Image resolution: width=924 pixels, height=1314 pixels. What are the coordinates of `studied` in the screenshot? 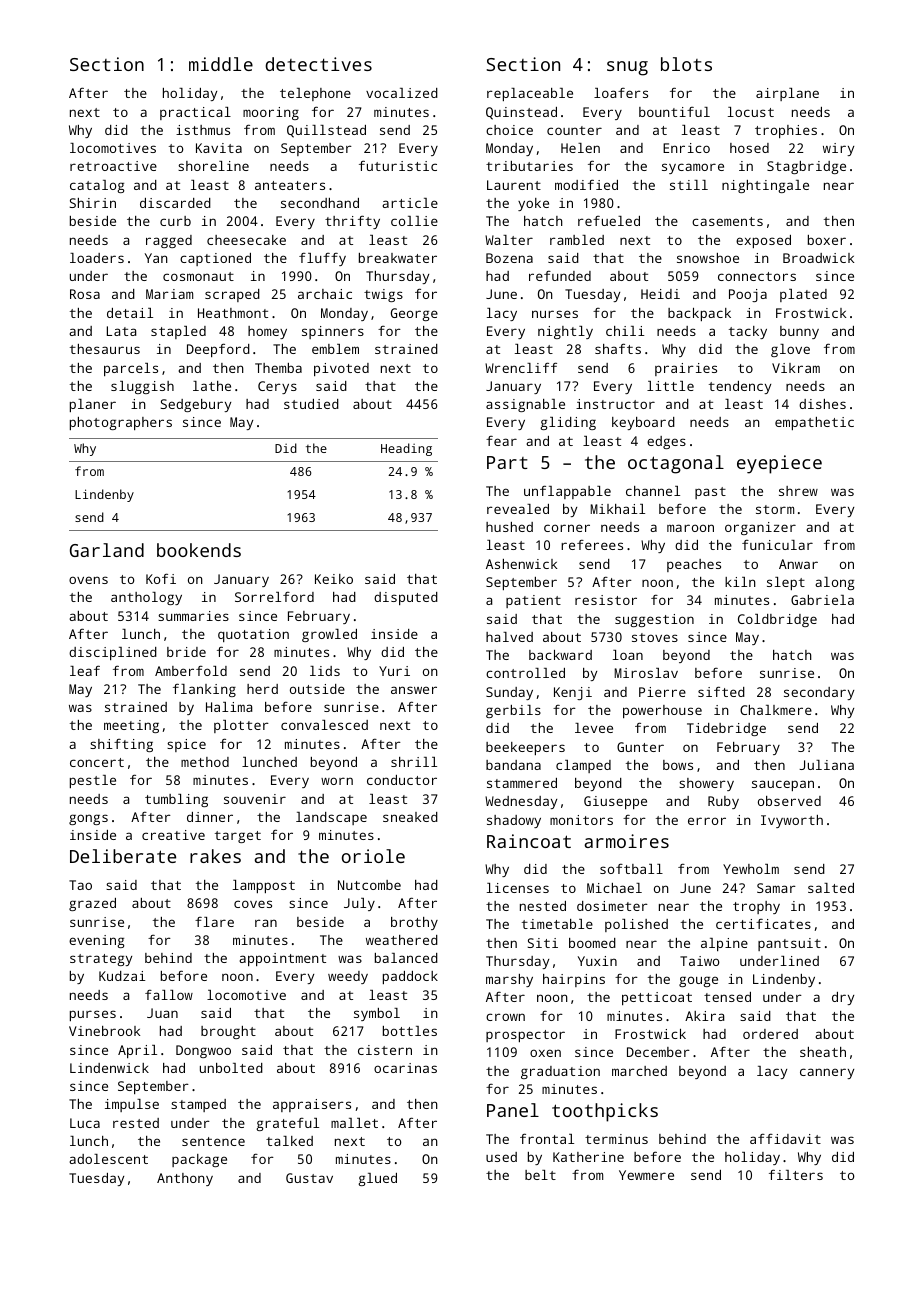 It's located at (311, 404).
